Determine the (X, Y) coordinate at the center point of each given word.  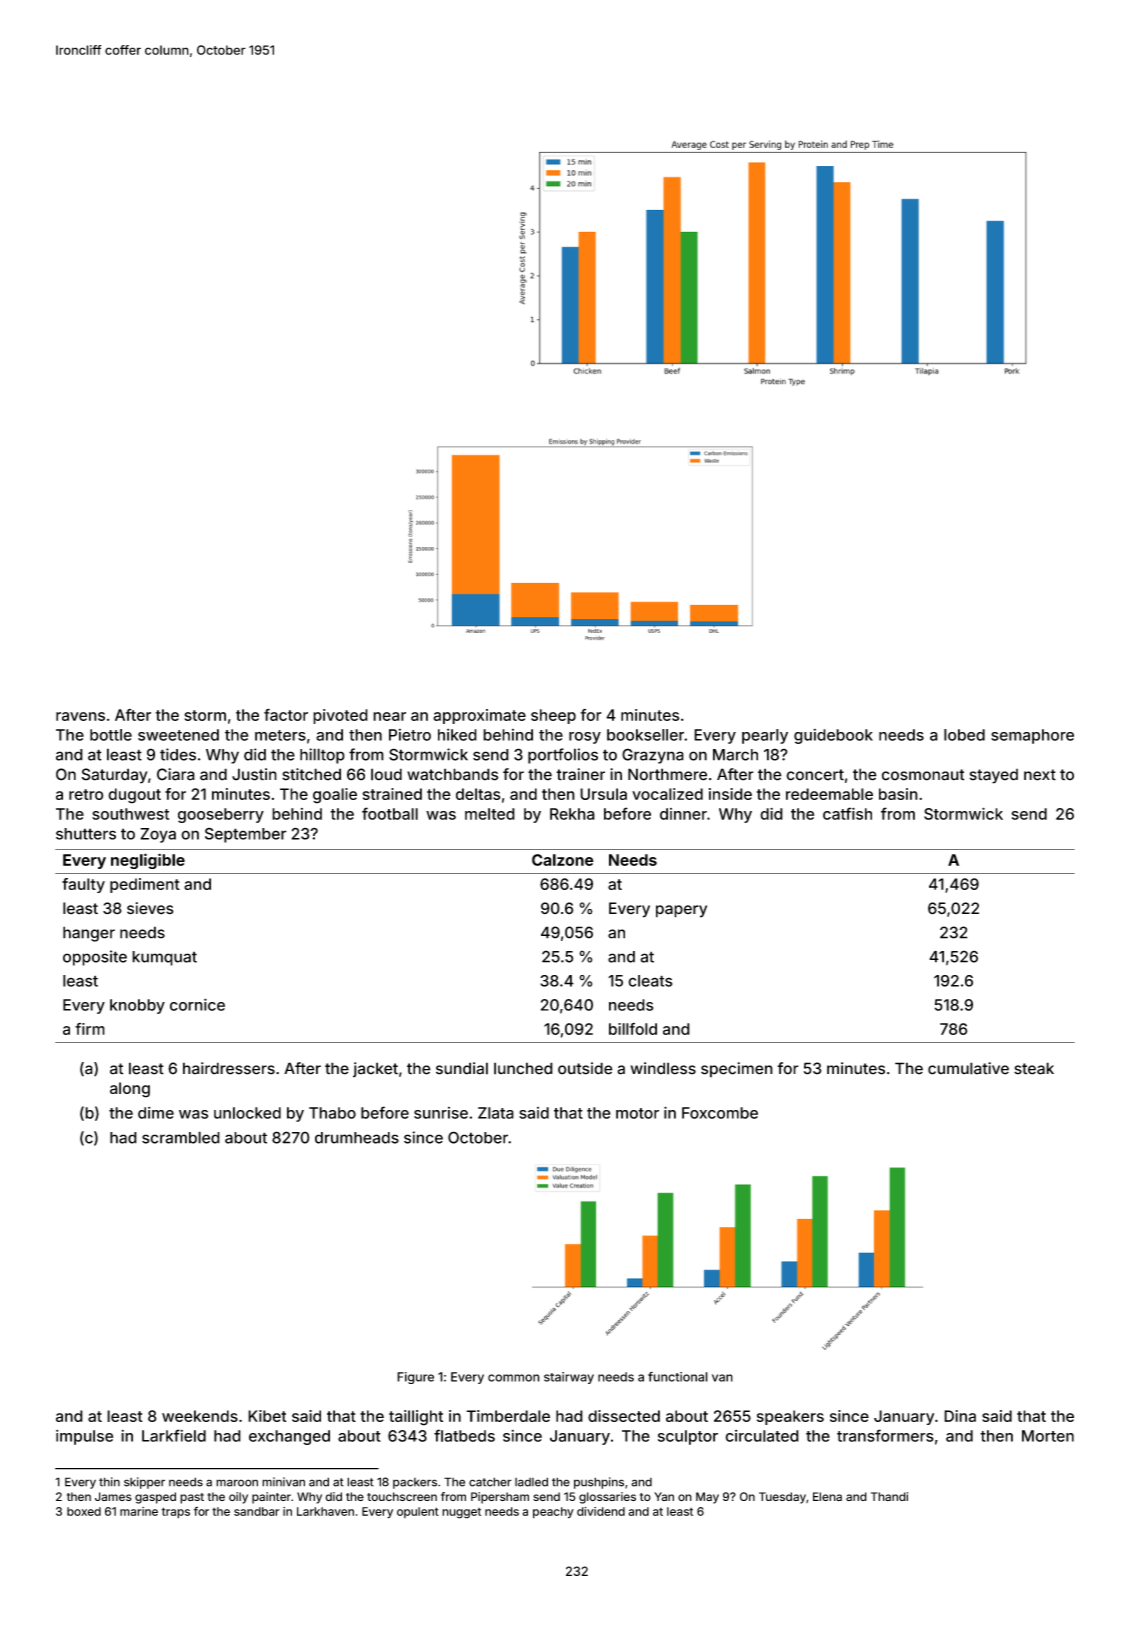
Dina (960, 1416)
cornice (197, 1004)
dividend (601, 1511)
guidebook (833, 736)
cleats (650, 981)
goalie (335, 796)
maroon (237, 1483)
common (514, 1378)
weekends (200, 1416)
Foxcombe (720, 1113)
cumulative (968, 1068)
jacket (375, 1070)
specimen (737, 1070)
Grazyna (653, 756)
